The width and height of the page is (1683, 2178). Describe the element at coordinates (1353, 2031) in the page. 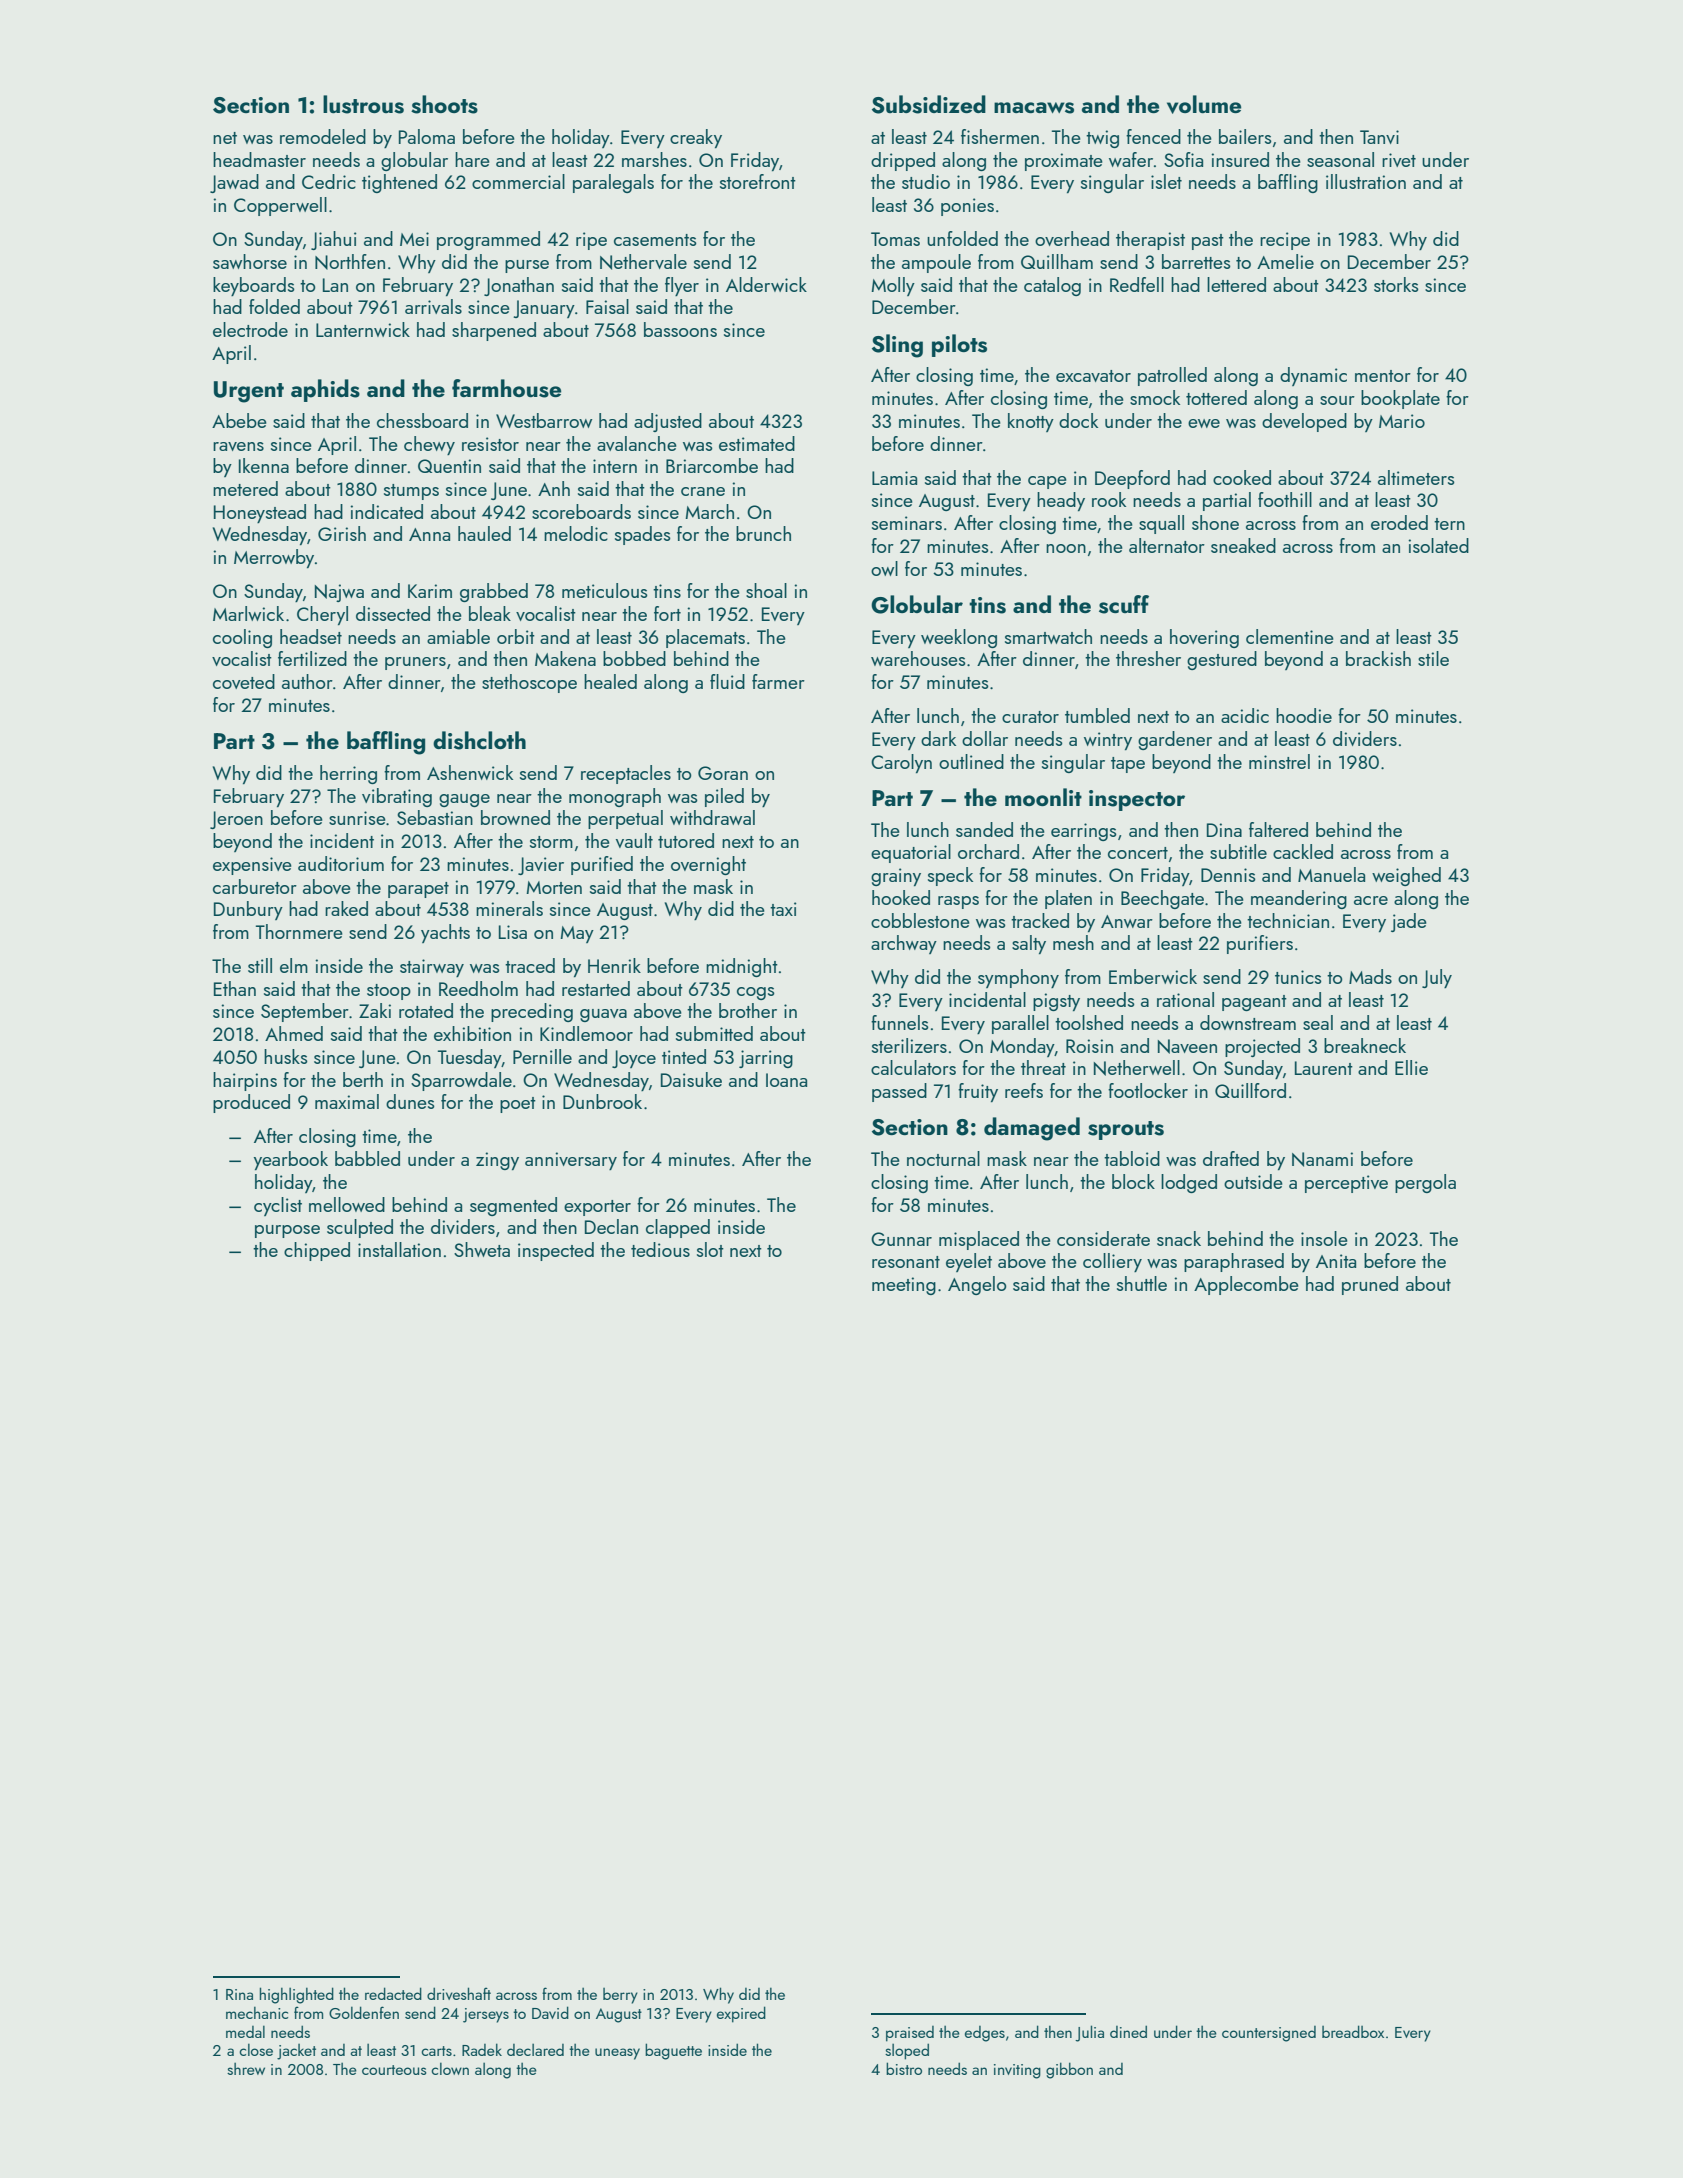

I see `breadbox` at that location.
